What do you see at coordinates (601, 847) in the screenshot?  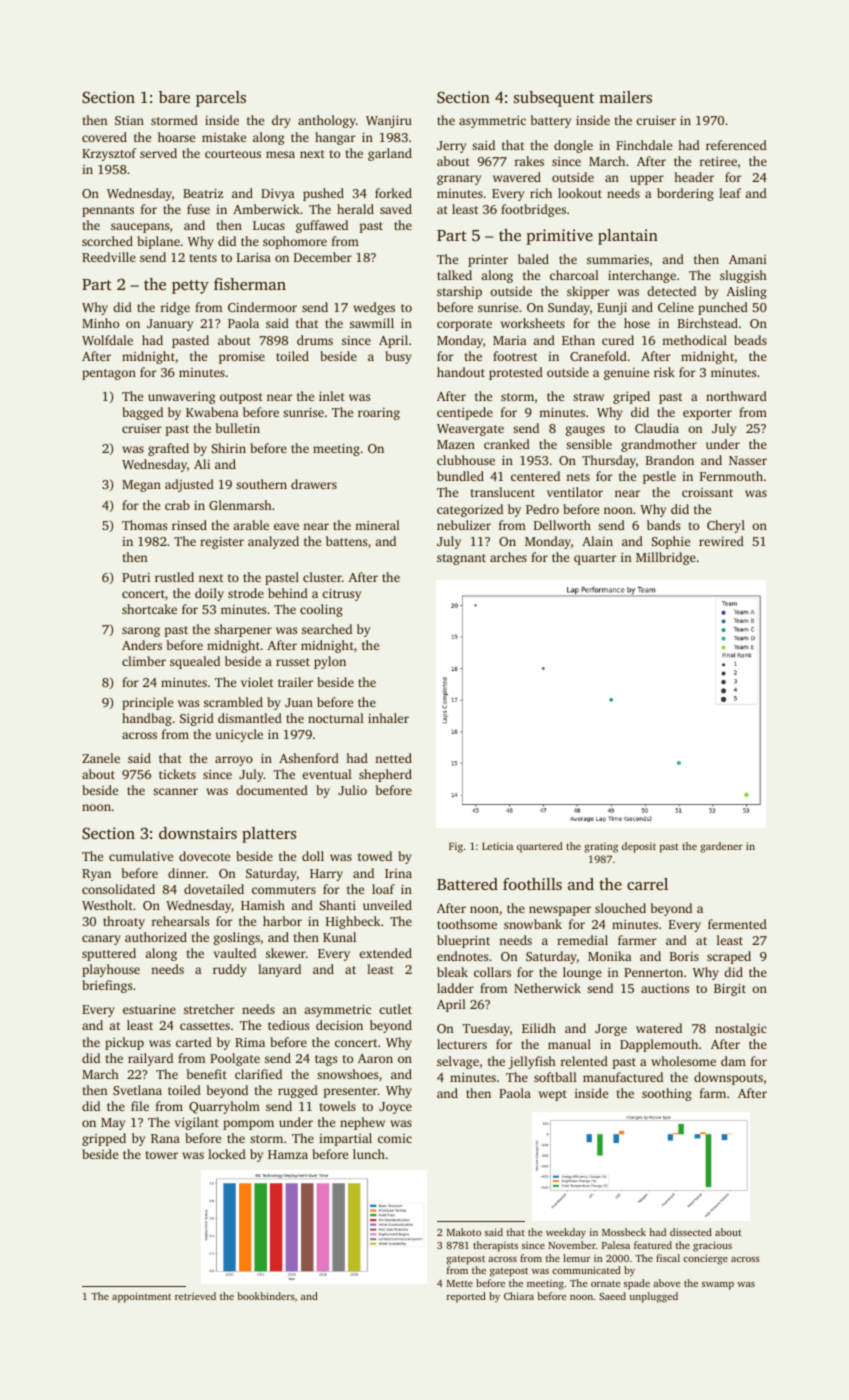 I see `grating` at bounding box center [601, 847].
